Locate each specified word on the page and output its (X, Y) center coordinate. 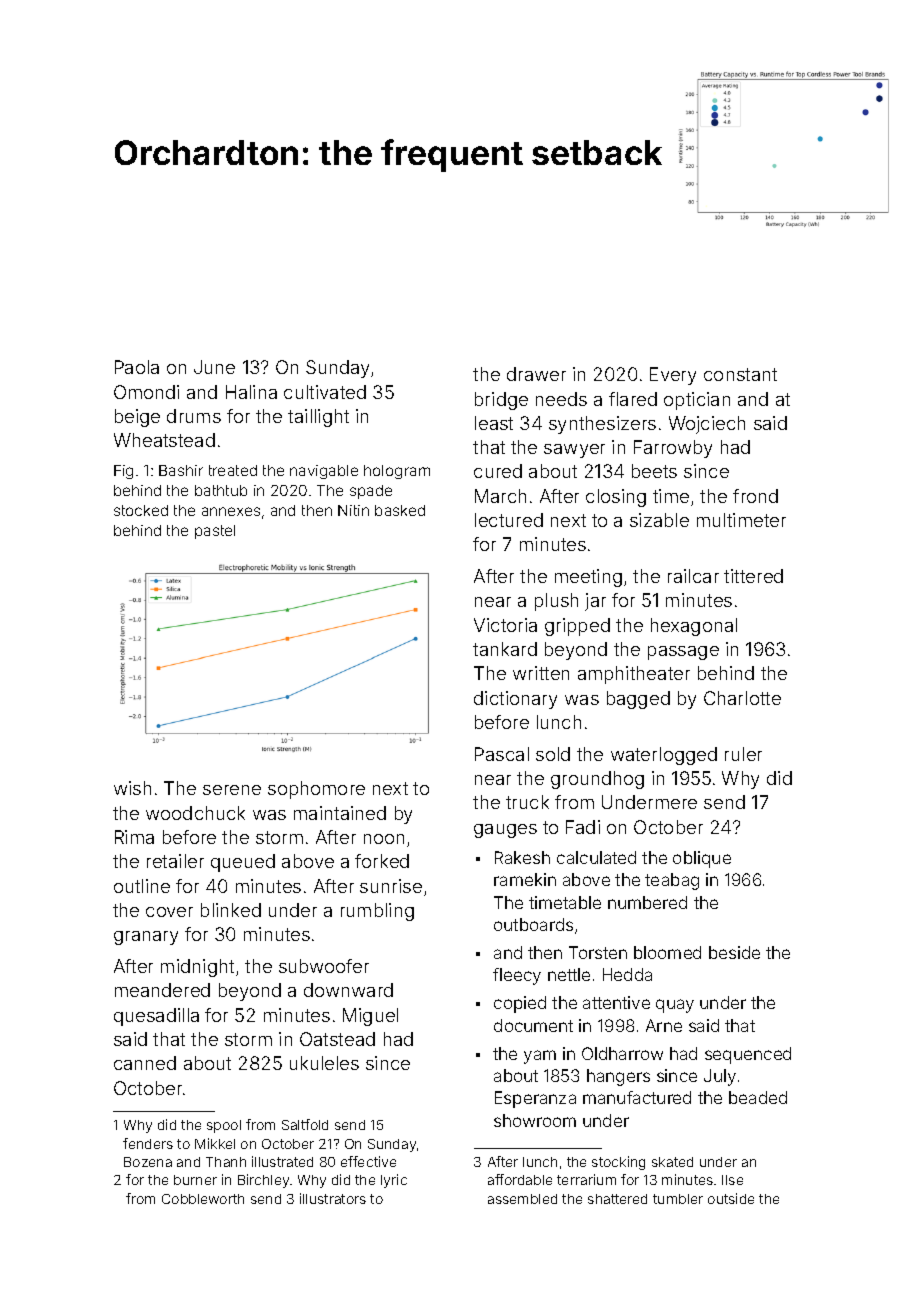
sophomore (316, 790)
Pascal (502, 754)
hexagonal (694, 627)
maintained (340, 813)
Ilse (732, 1180)
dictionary (515, 700)
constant (740, 374)
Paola (137, 367)
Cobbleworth (203, 1199)
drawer (536, 374)
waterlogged (664, 756)
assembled (522, 1199)
